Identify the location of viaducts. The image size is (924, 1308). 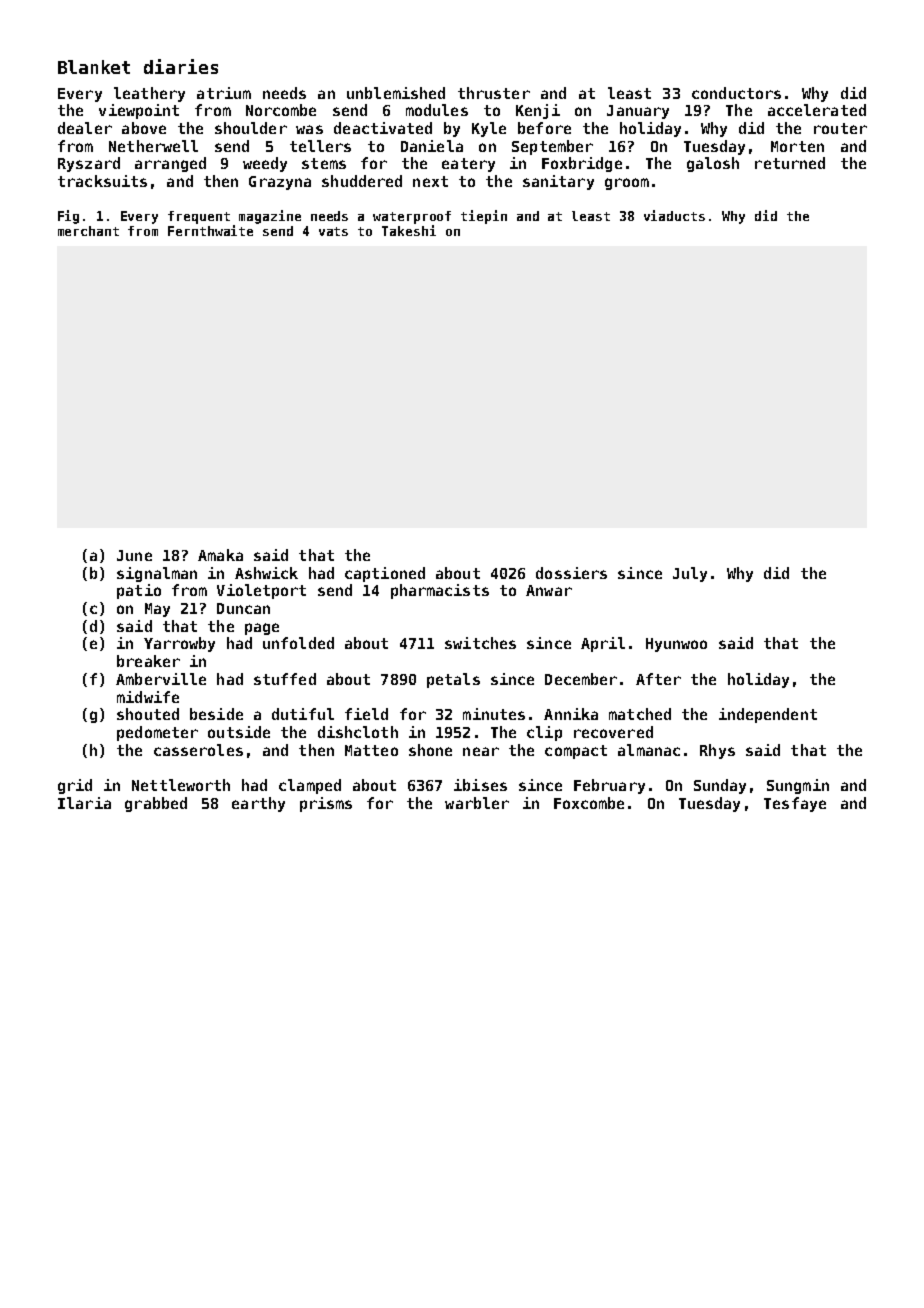
(674, 215).
